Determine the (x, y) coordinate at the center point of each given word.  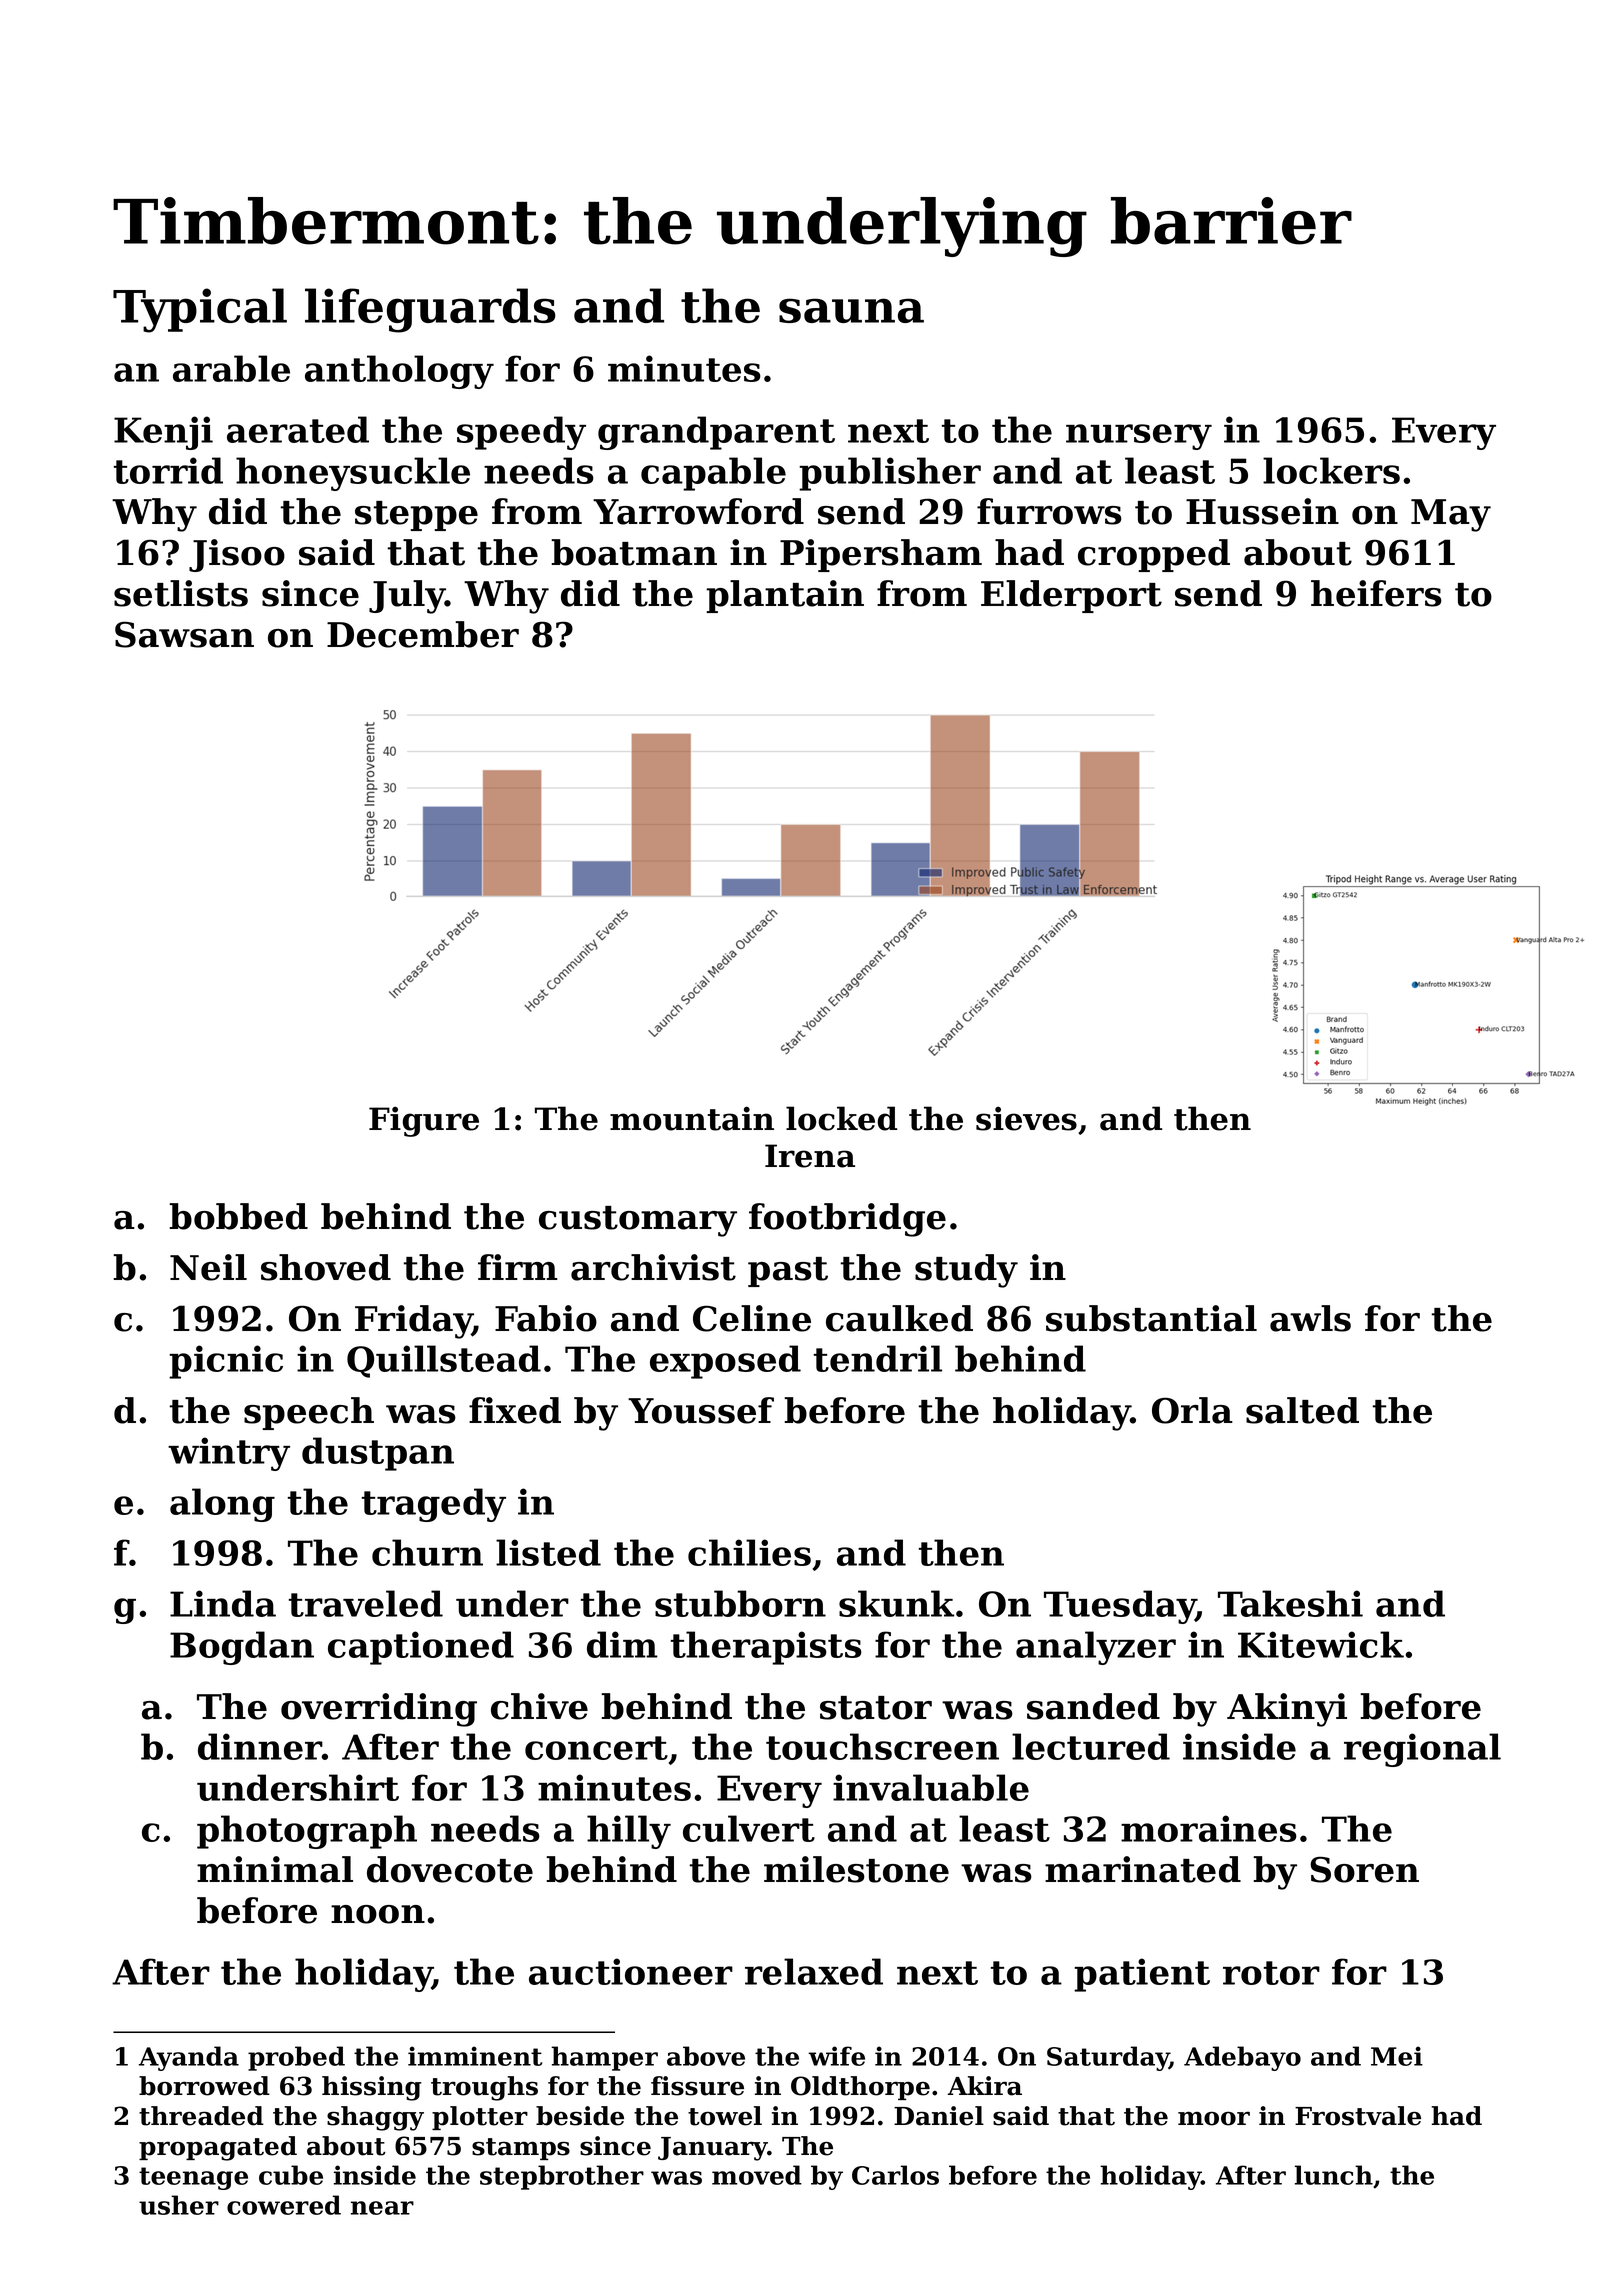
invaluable (931, 1787)
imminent (475, 2056)
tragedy (434, 1505)
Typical (200, 310)
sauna (851, 310)
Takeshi (1290, 1603)
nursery (1139, 437)
